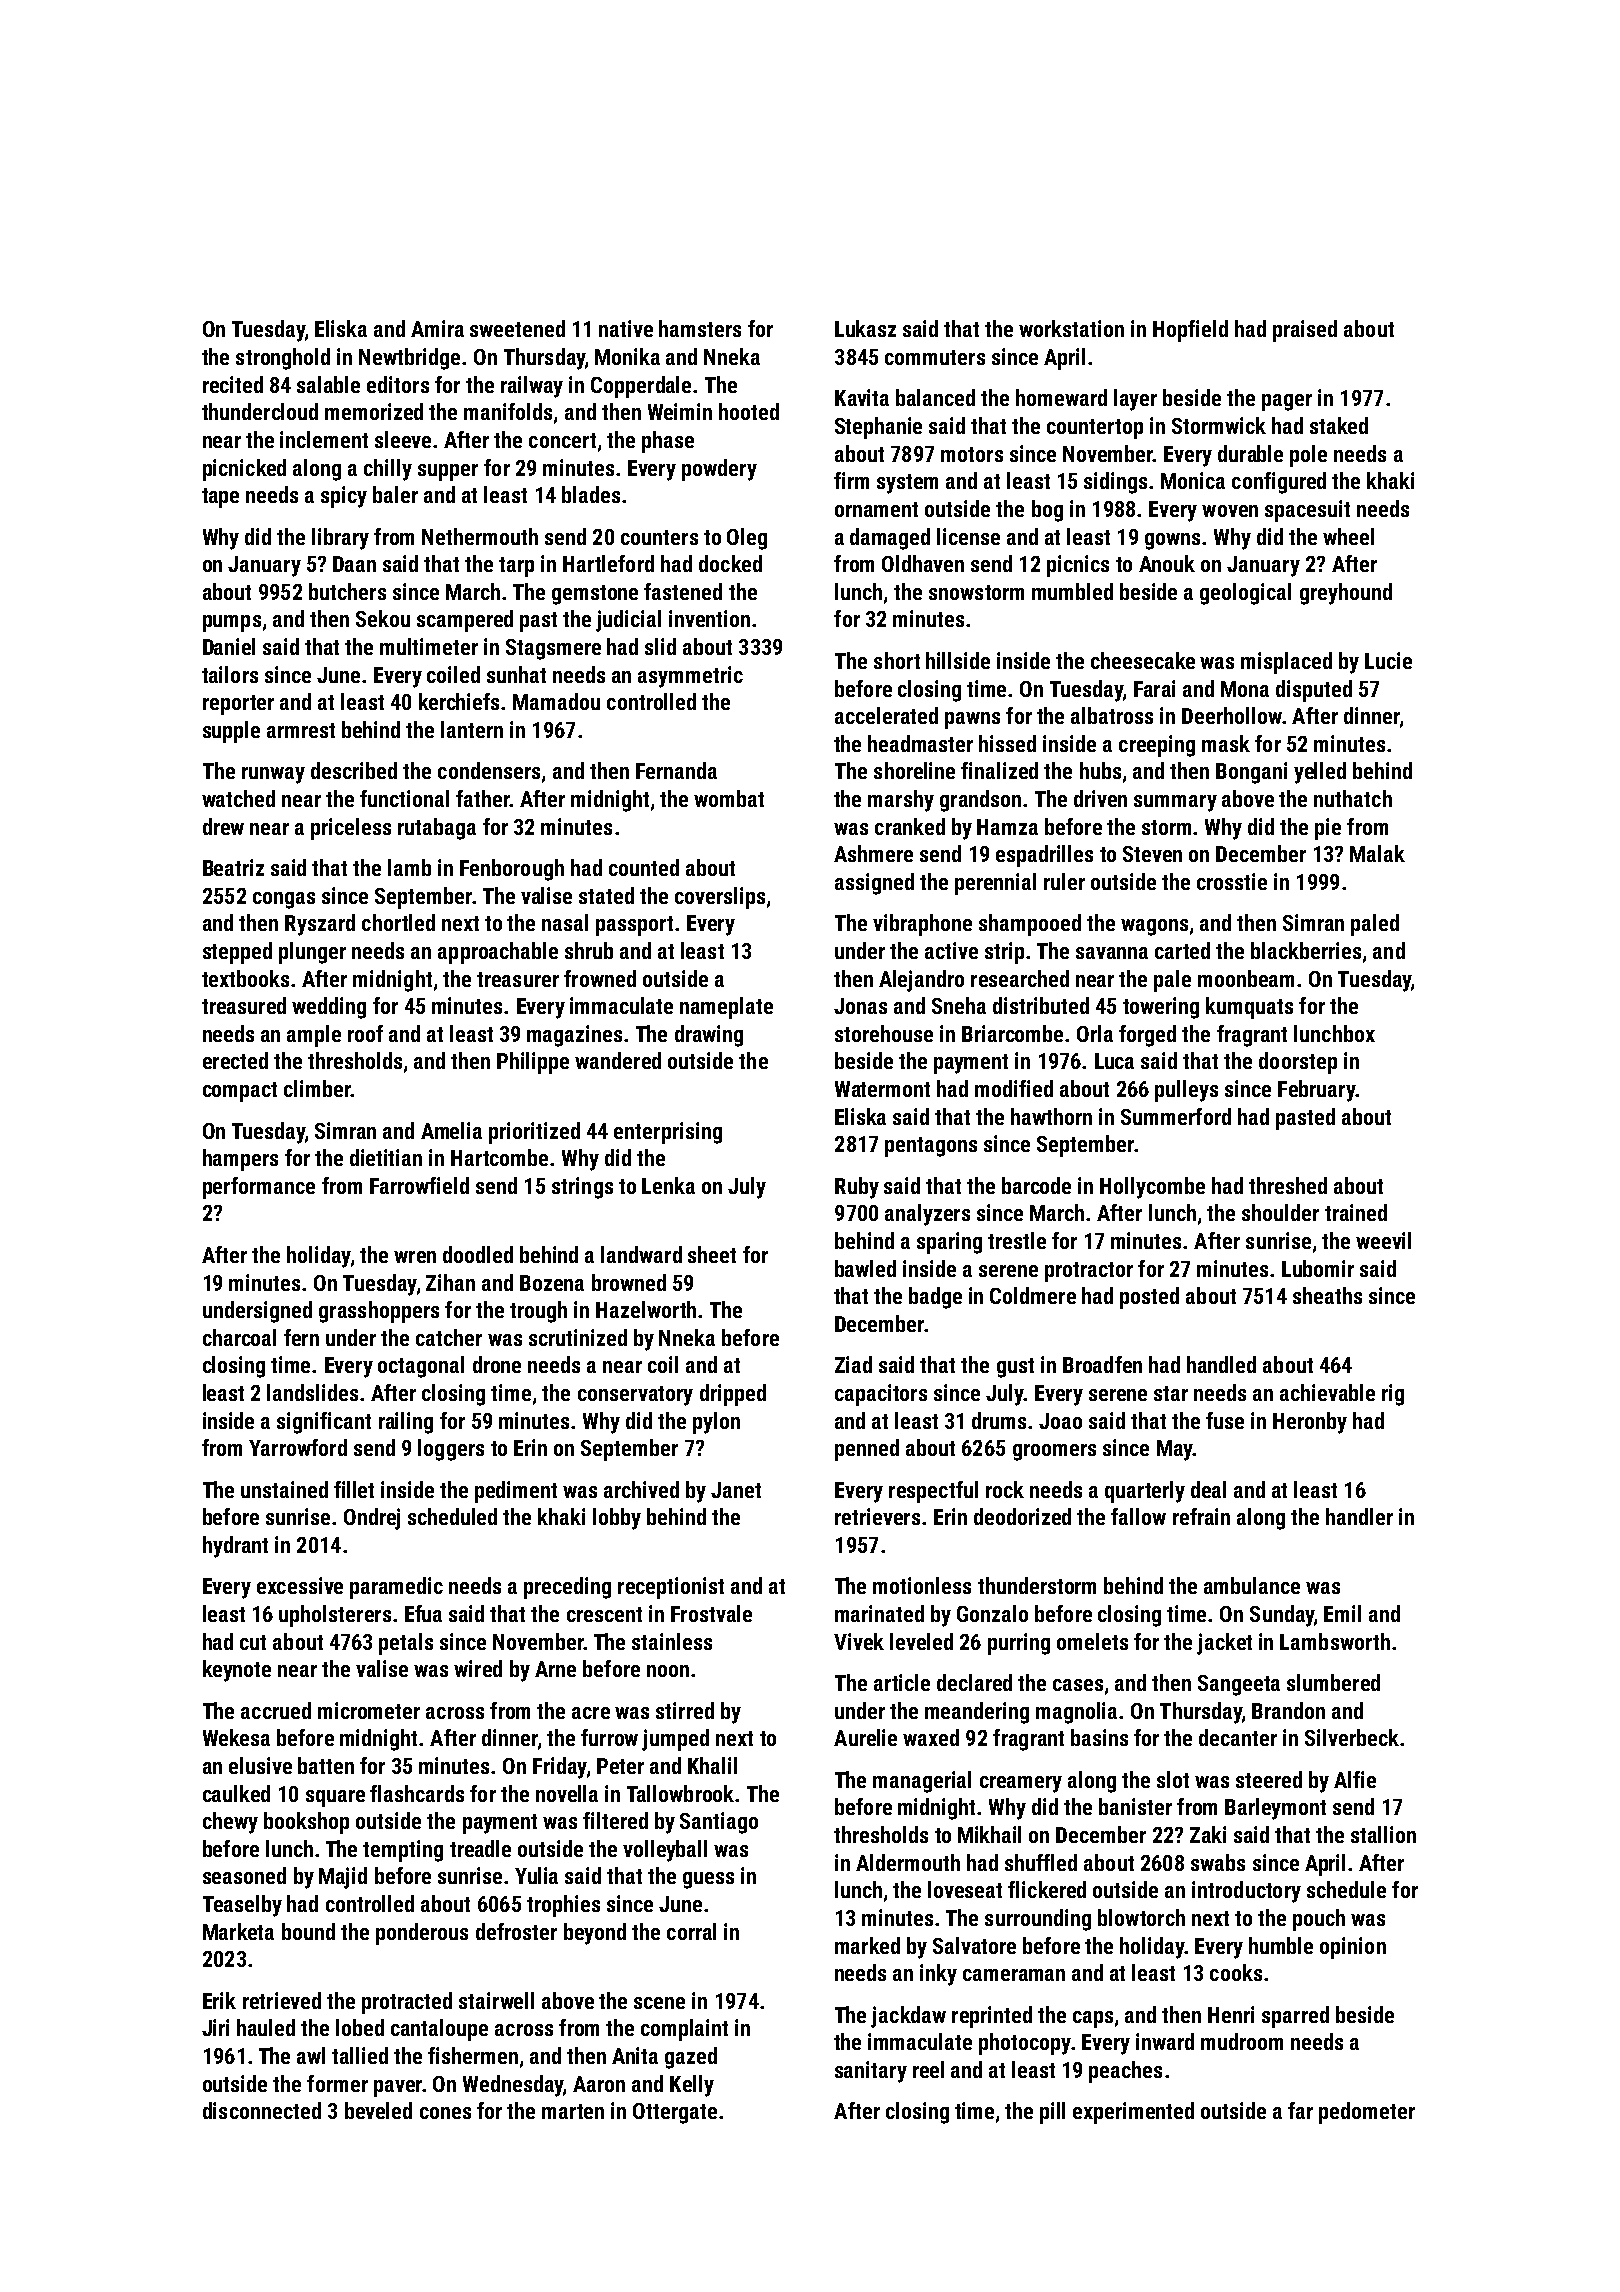 This document has height=2292, width=1620. Describe the element at coordinates (865, 1737) in the document. I see `Aurelie` at that location.
